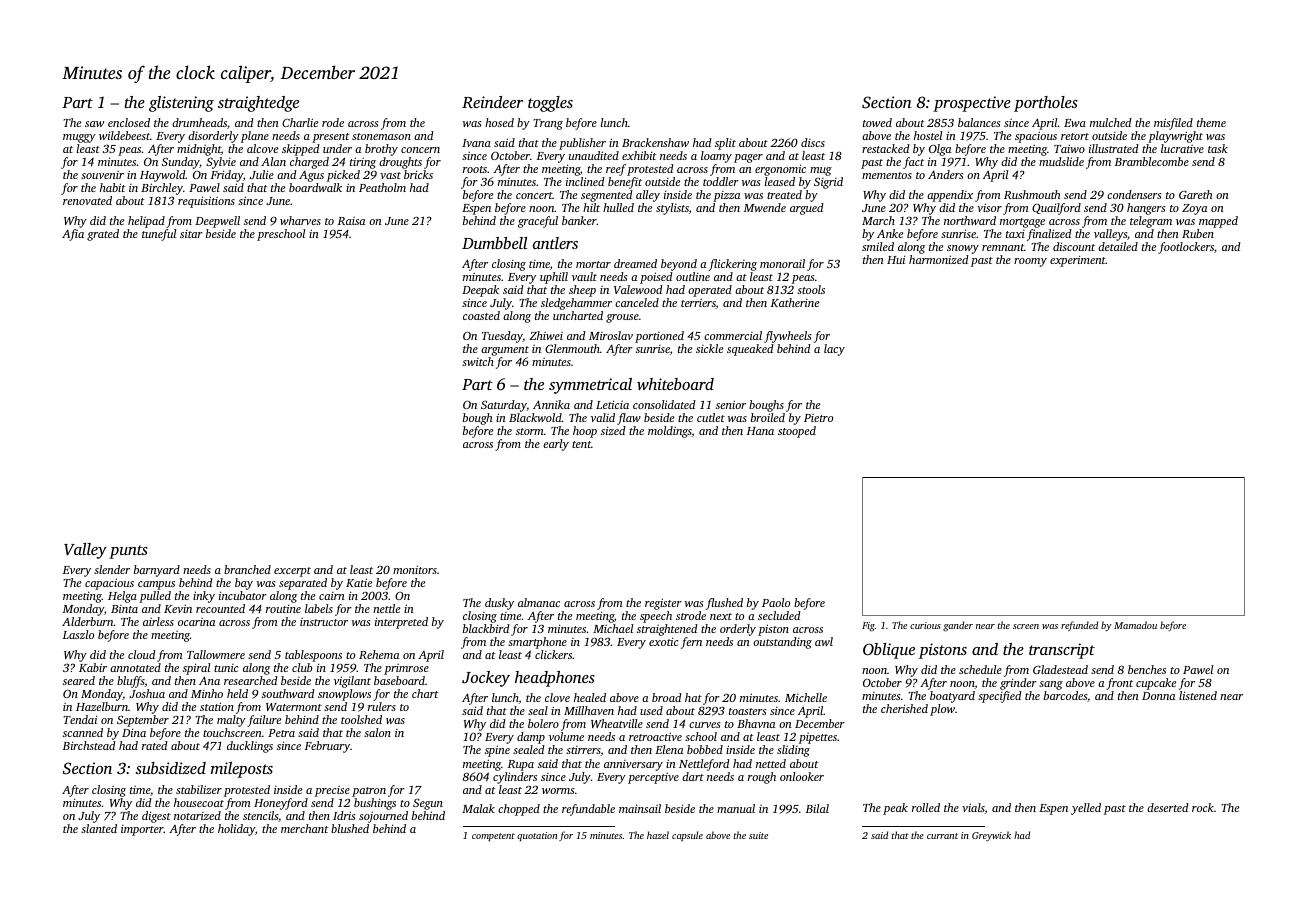  I want to click on toggles, so click(550, 104).
